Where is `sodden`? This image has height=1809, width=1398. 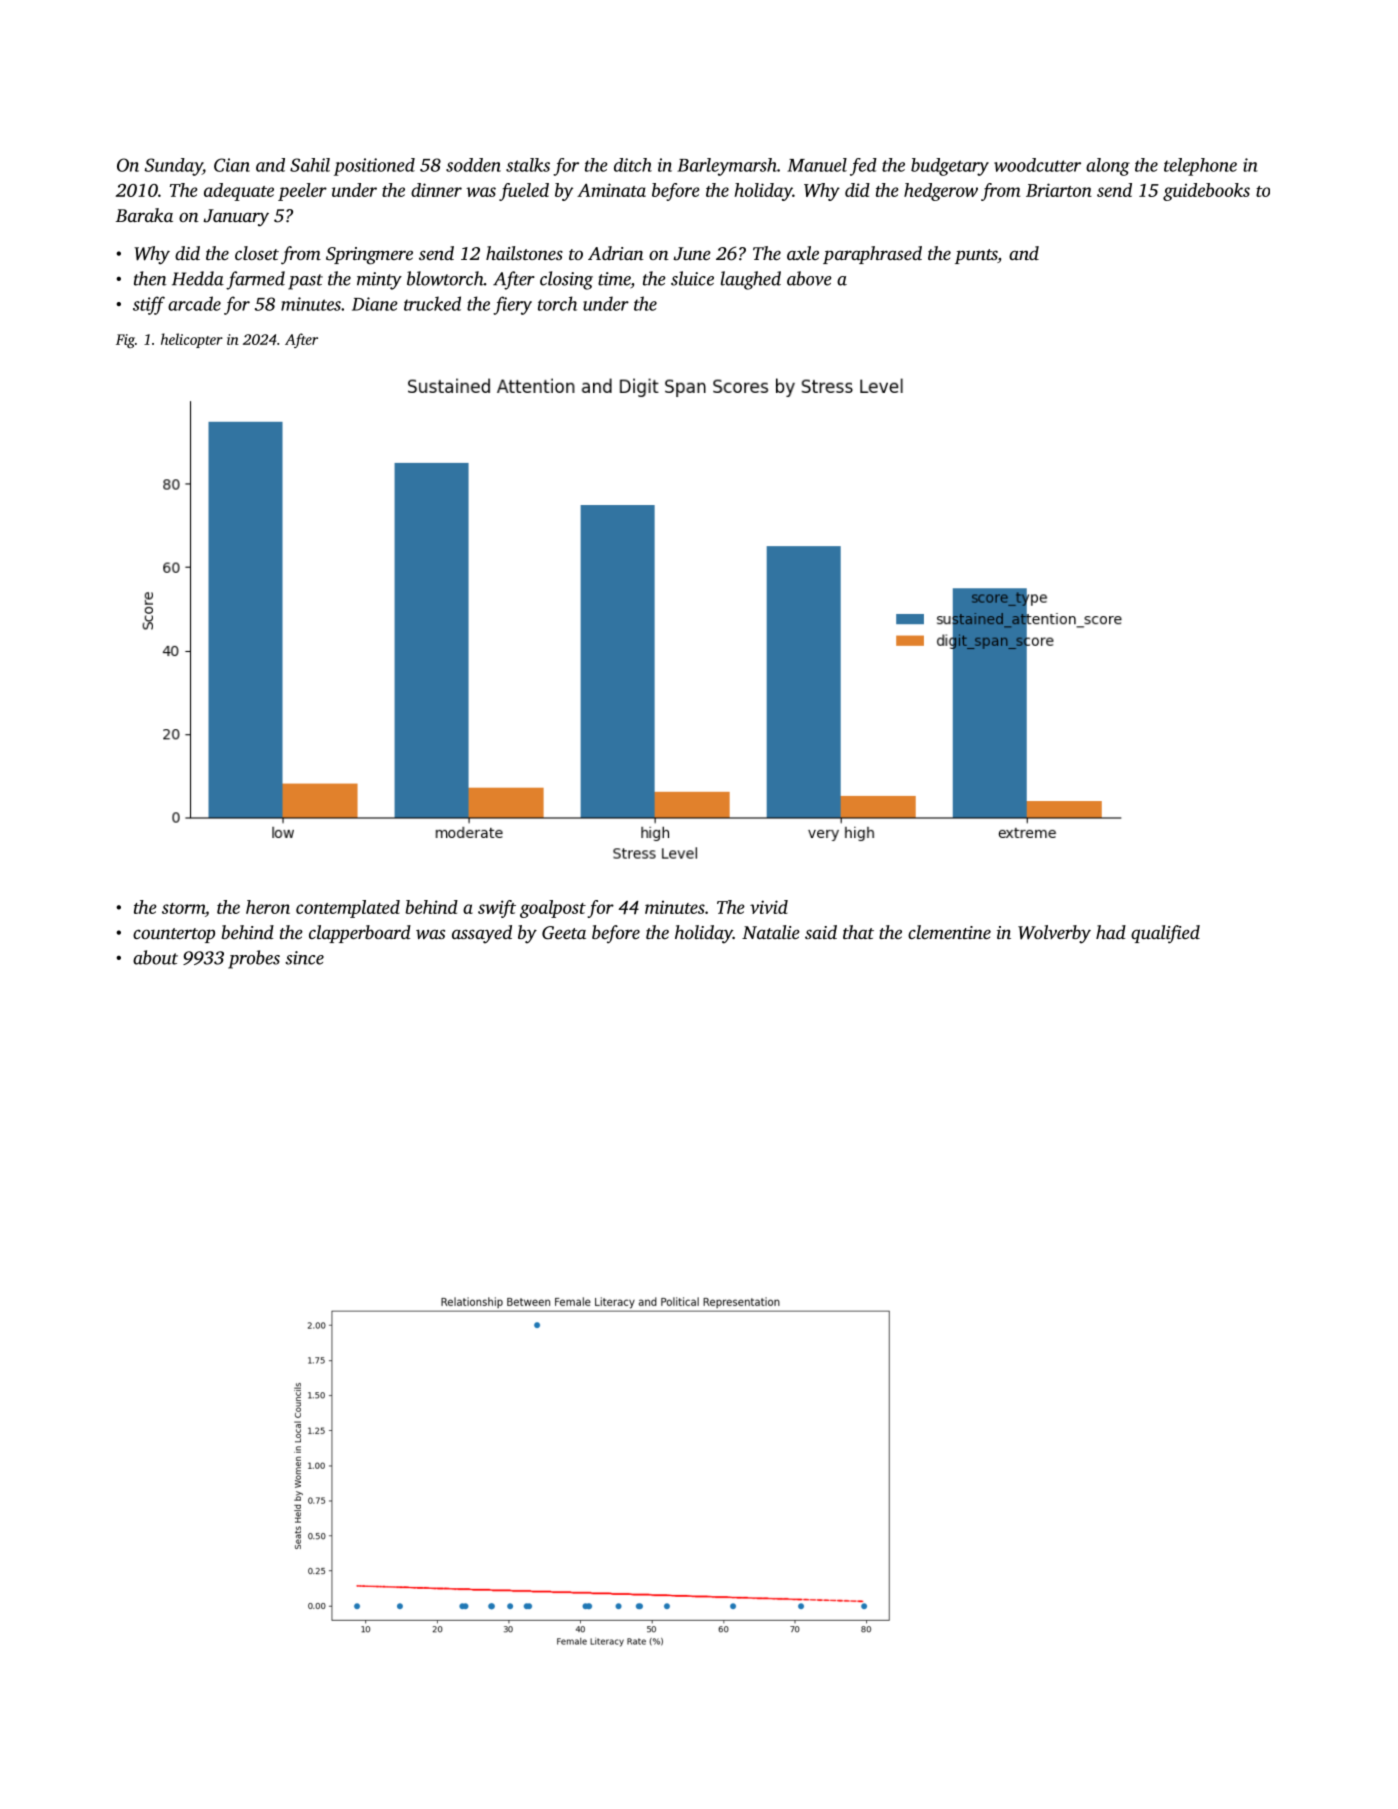 sodden is located at coordinates (473, 165).
